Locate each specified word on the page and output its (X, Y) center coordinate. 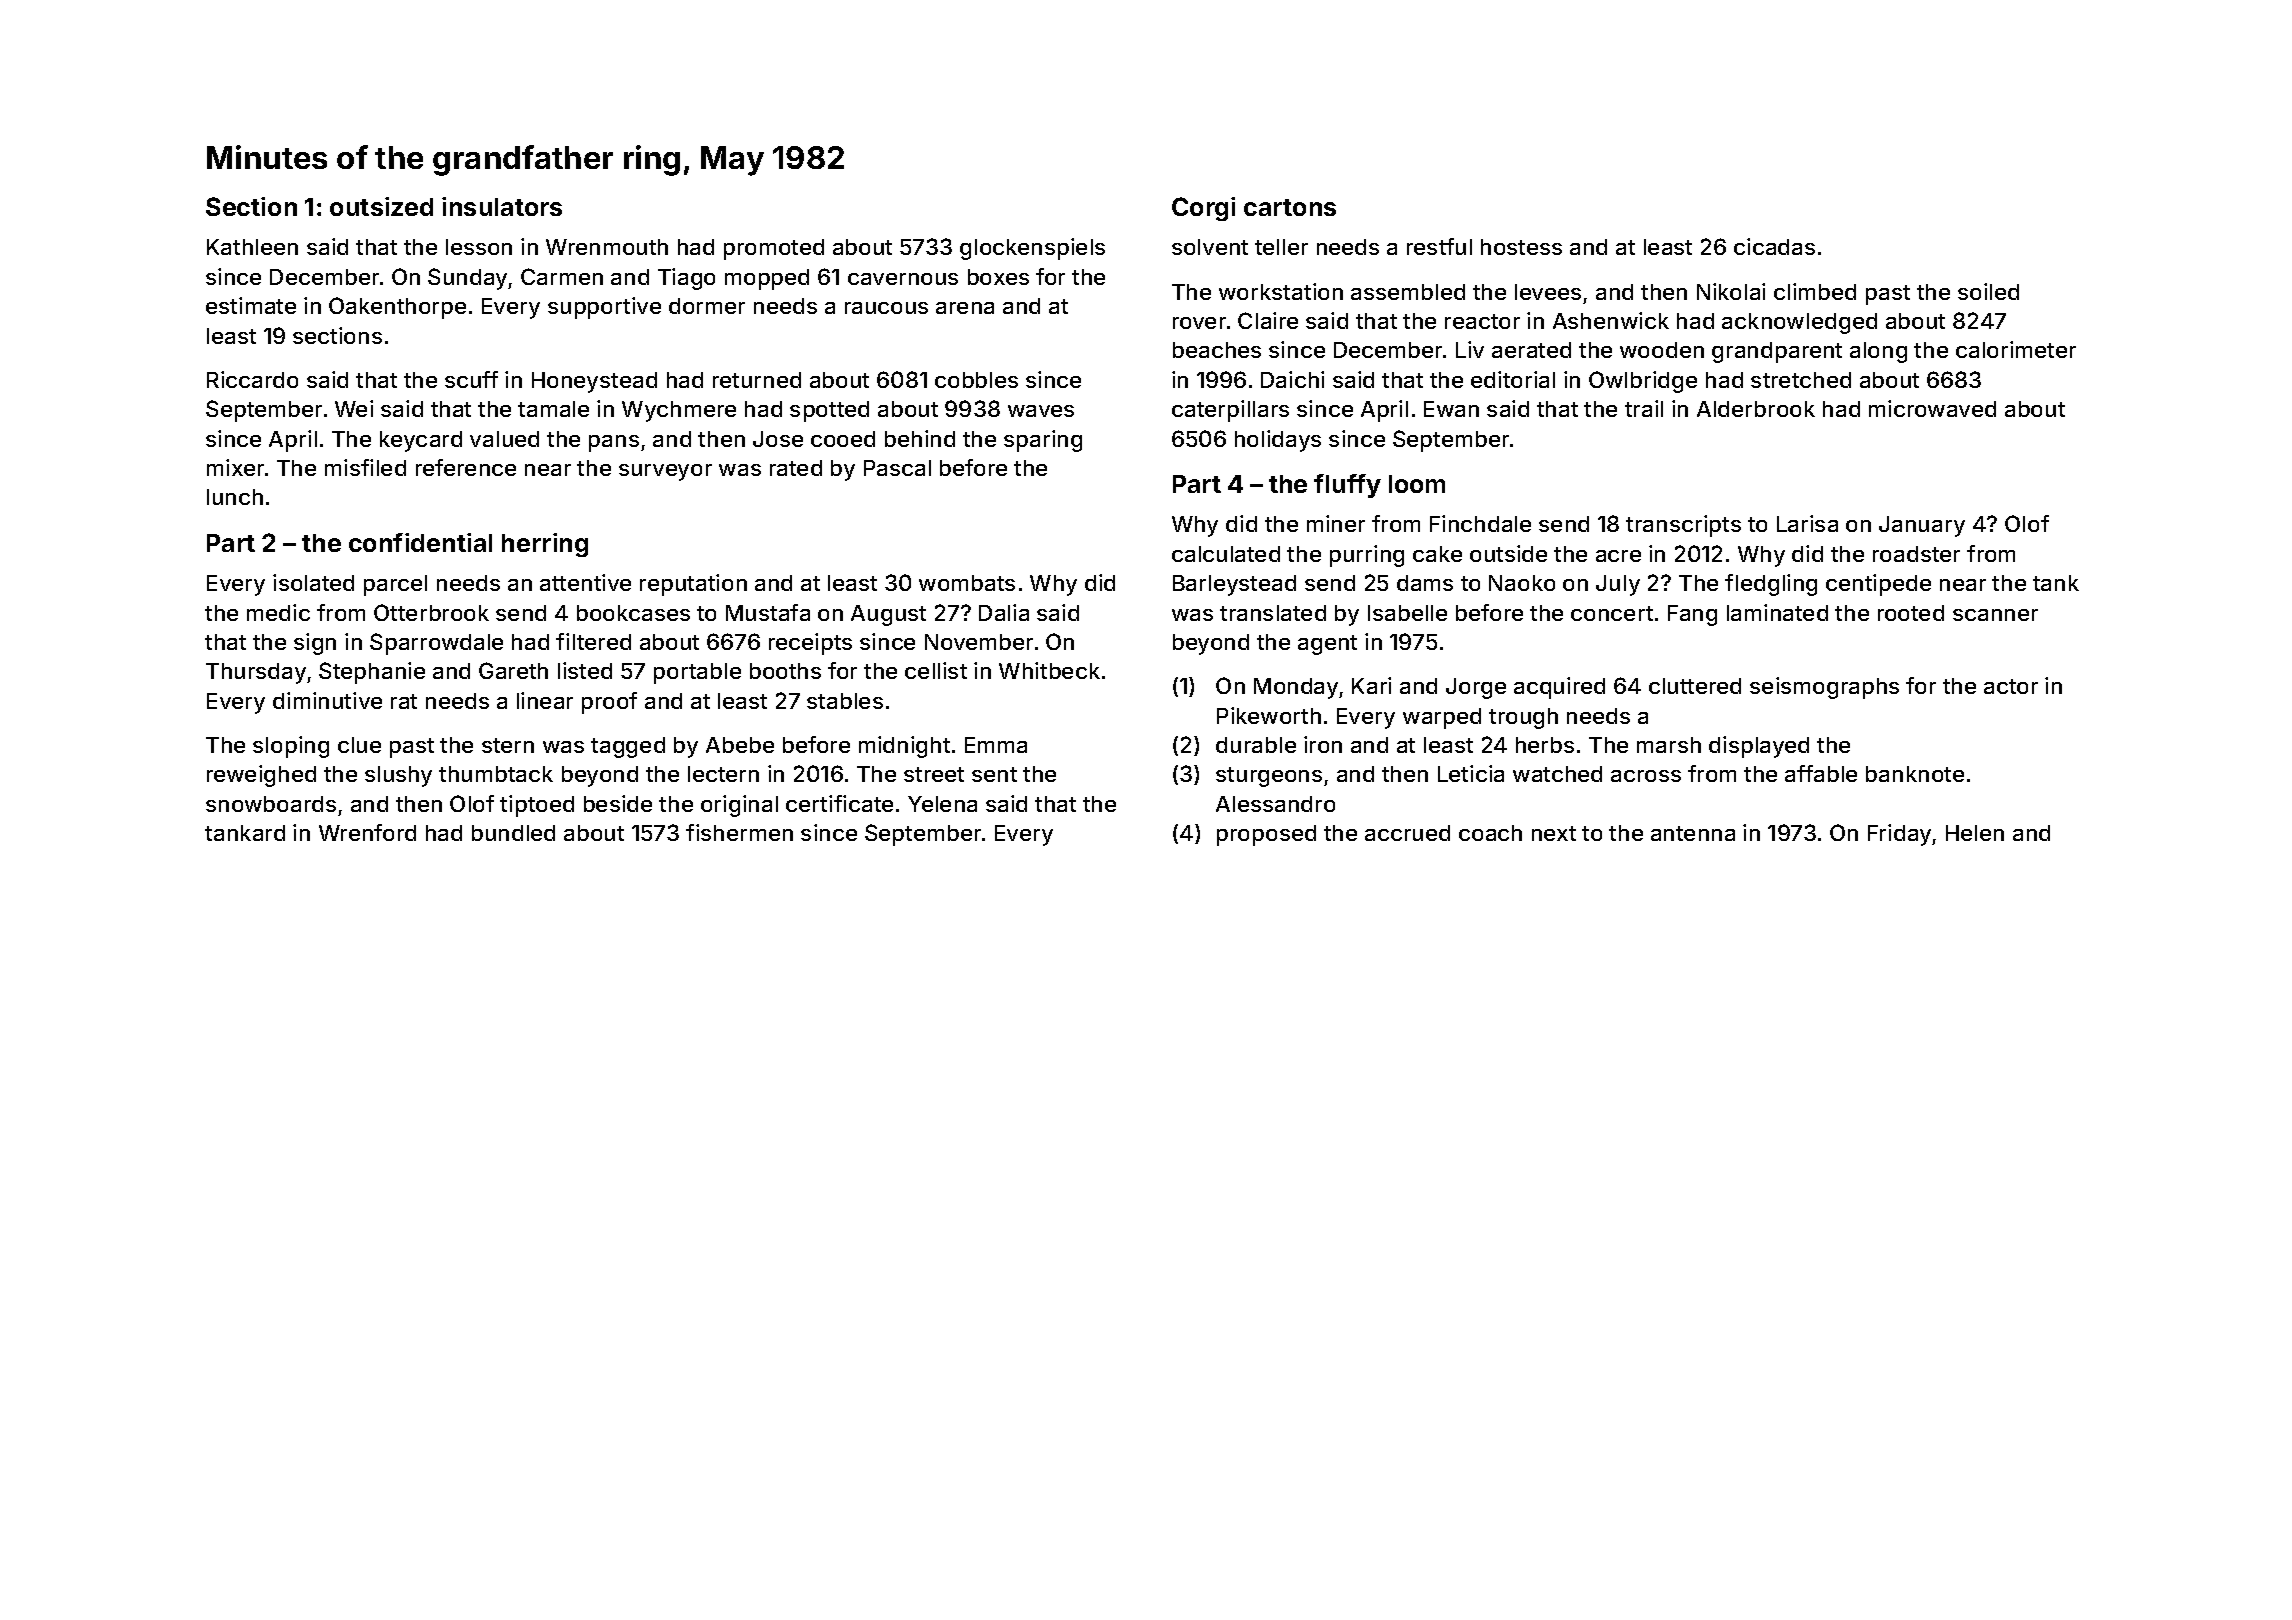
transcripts (1683, 526)
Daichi (1292, 379)
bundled (513, 833)
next (1554, 833)
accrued (1407, 833)
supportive (604, 308)
